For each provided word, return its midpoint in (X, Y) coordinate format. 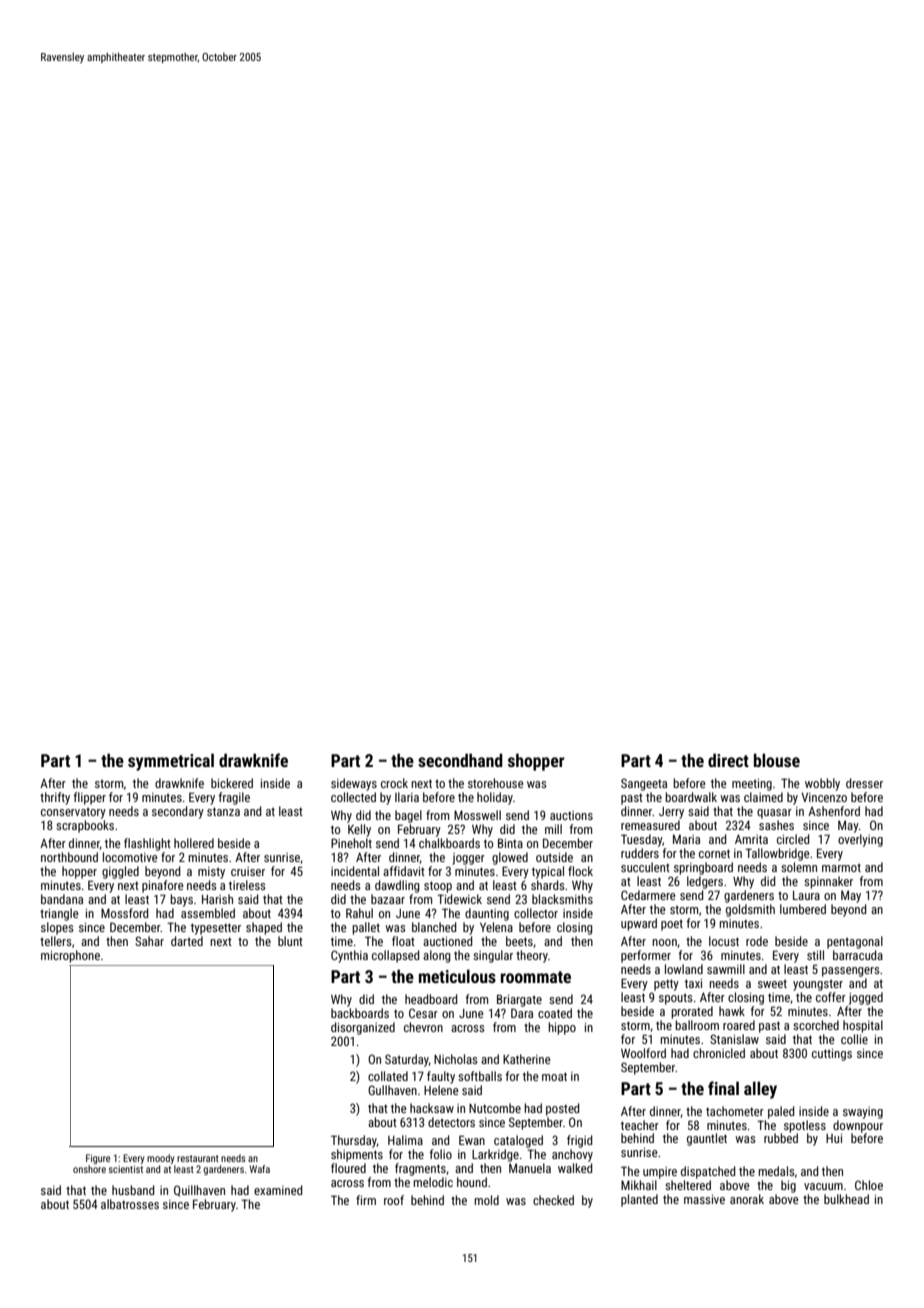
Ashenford (834, 811)
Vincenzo (824, 797)
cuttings (832, 1055)
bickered (232, 783)
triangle (59, 914)
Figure (98, 1159)
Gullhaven (392, 1090)
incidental (355, 871)
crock (394, 783)
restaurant (198, 1158)
